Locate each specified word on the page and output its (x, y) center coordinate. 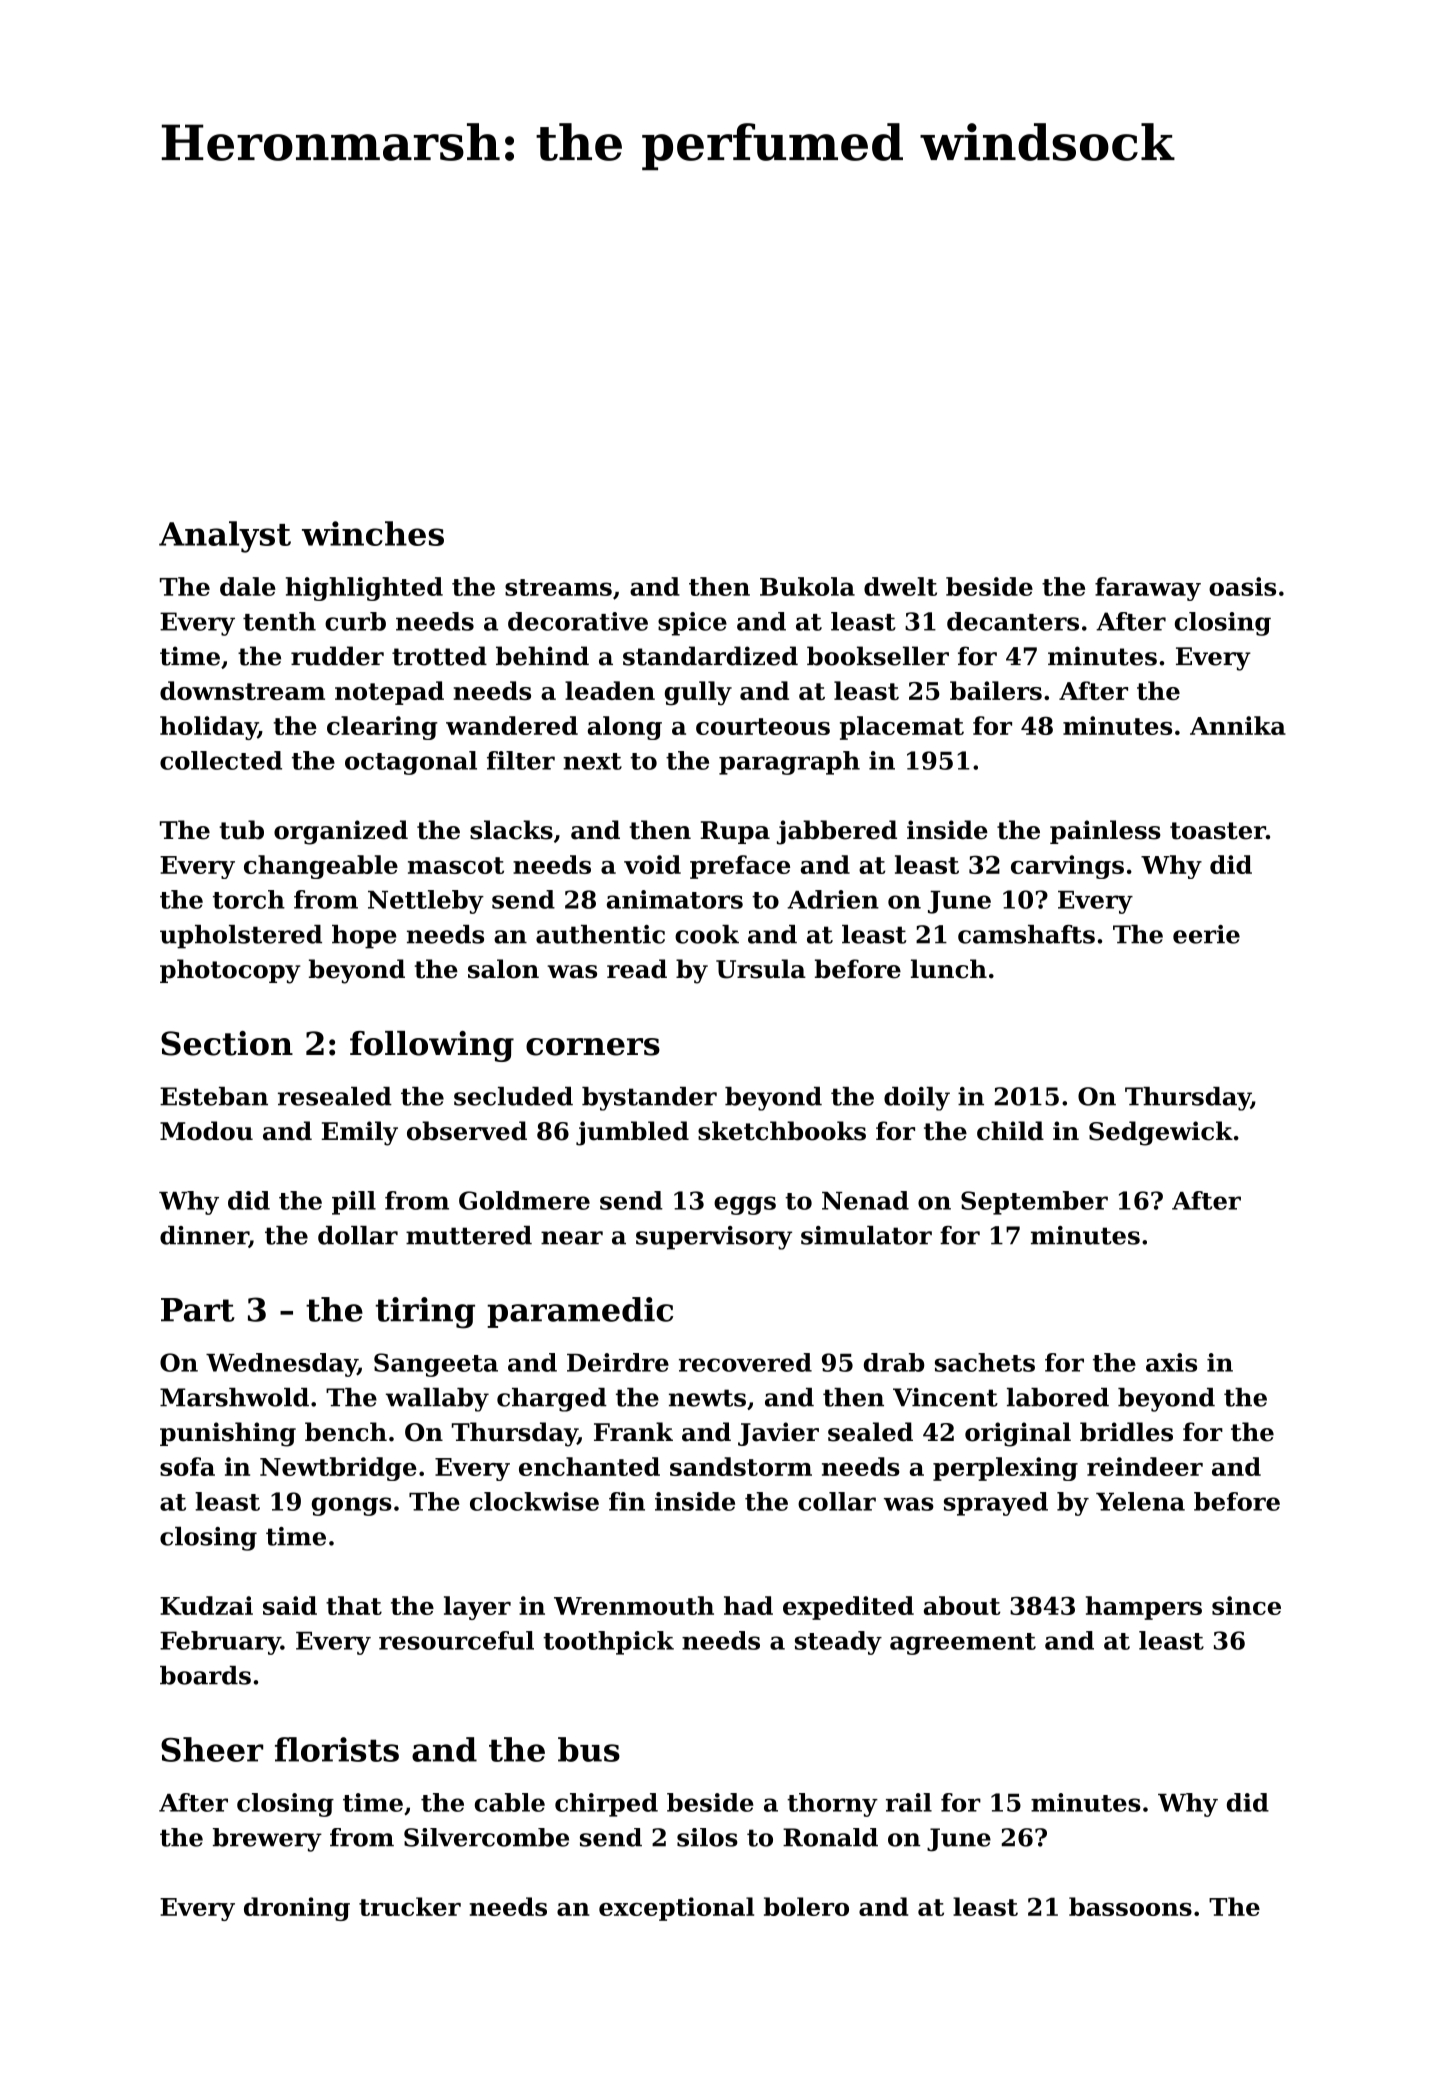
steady (838, 1643)
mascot (456, 865)
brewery (267, 1840)
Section (227, 1043)
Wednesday (281, 1365)
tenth (279, 621)
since (1246, 1605)
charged (552, 1400)
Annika (1238, 725)
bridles (1126, 1432)
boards (205, 1675)
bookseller (878, 656)
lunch (949, 969)
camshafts (1026, 934)
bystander (649, 1099)
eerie (1206, 934)
